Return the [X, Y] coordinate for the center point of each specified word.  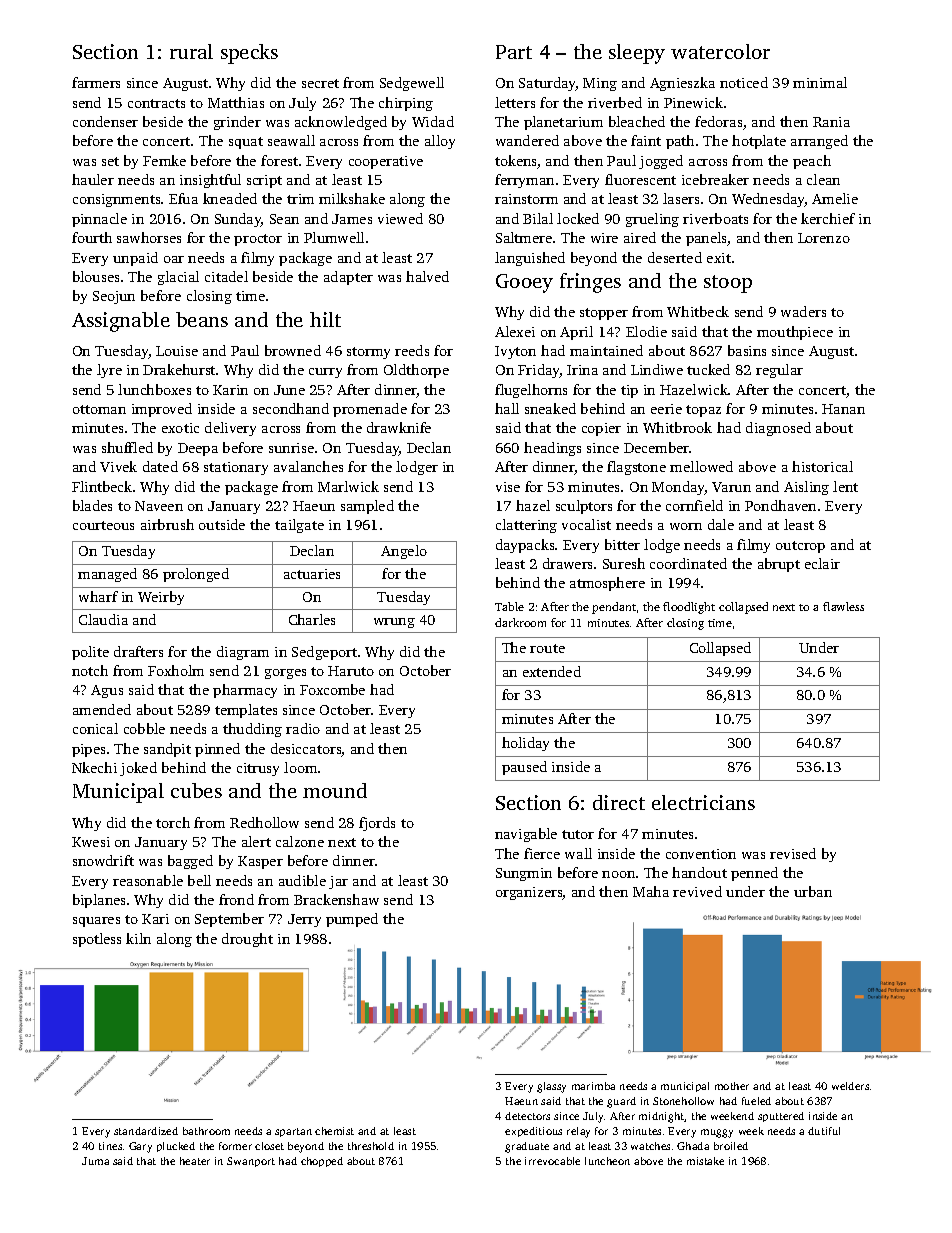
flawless [843, 606]
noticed [744, 82]
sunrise [291, 448]
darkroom [520, 622]
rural [191, 51]
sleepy [637, 54]
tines [110, 1146]
